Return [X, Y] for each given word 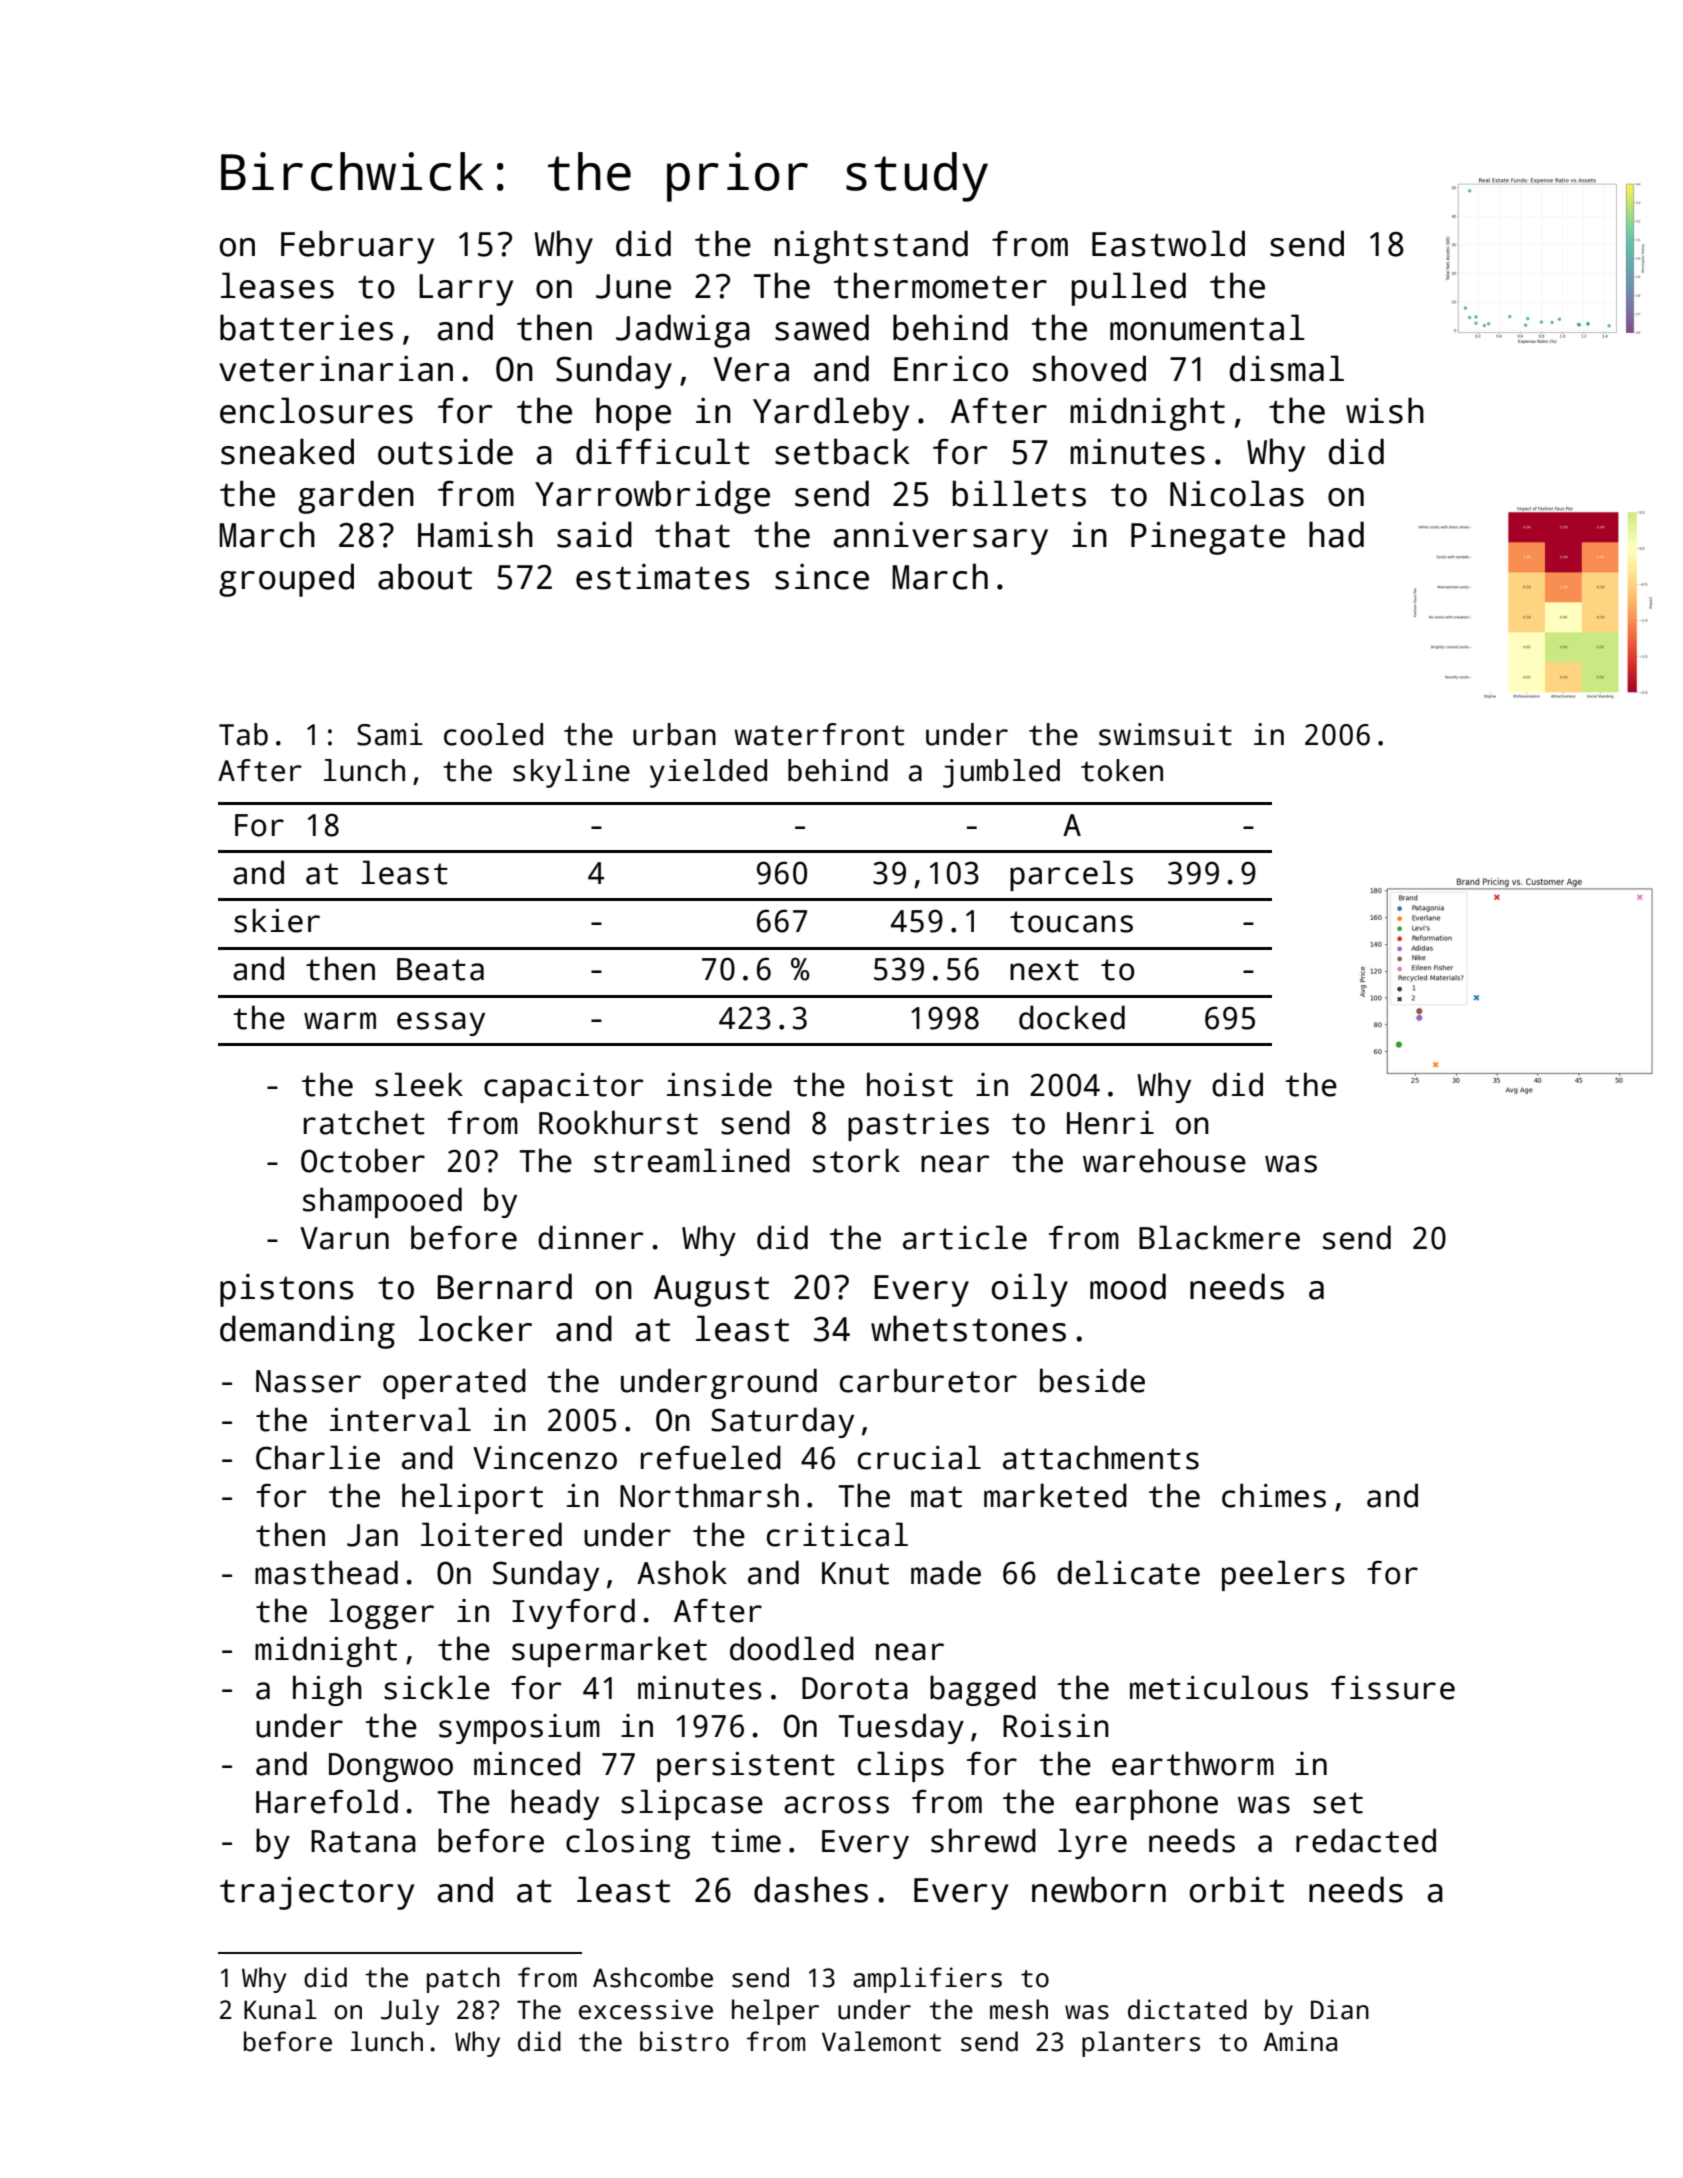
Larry [466, 290]
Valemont [881, 2041]
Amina [1300, 2041]
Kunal [280, 2009]
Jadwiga [683, 331]
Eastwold [1168, 243]
